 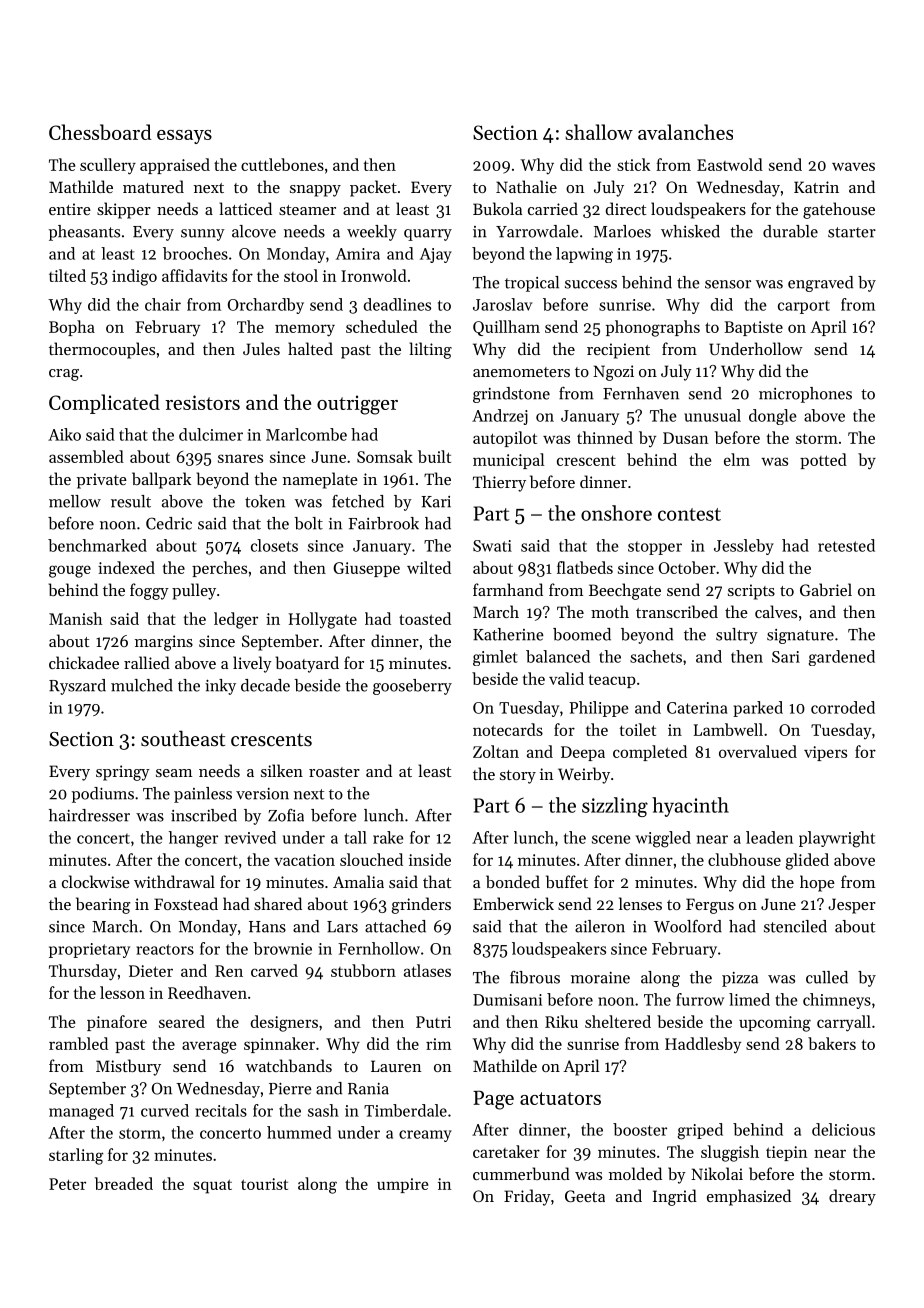 What do you see at coordinates (599, 132) in the page?
I see `shallow` at bounding box center [599, 132].
